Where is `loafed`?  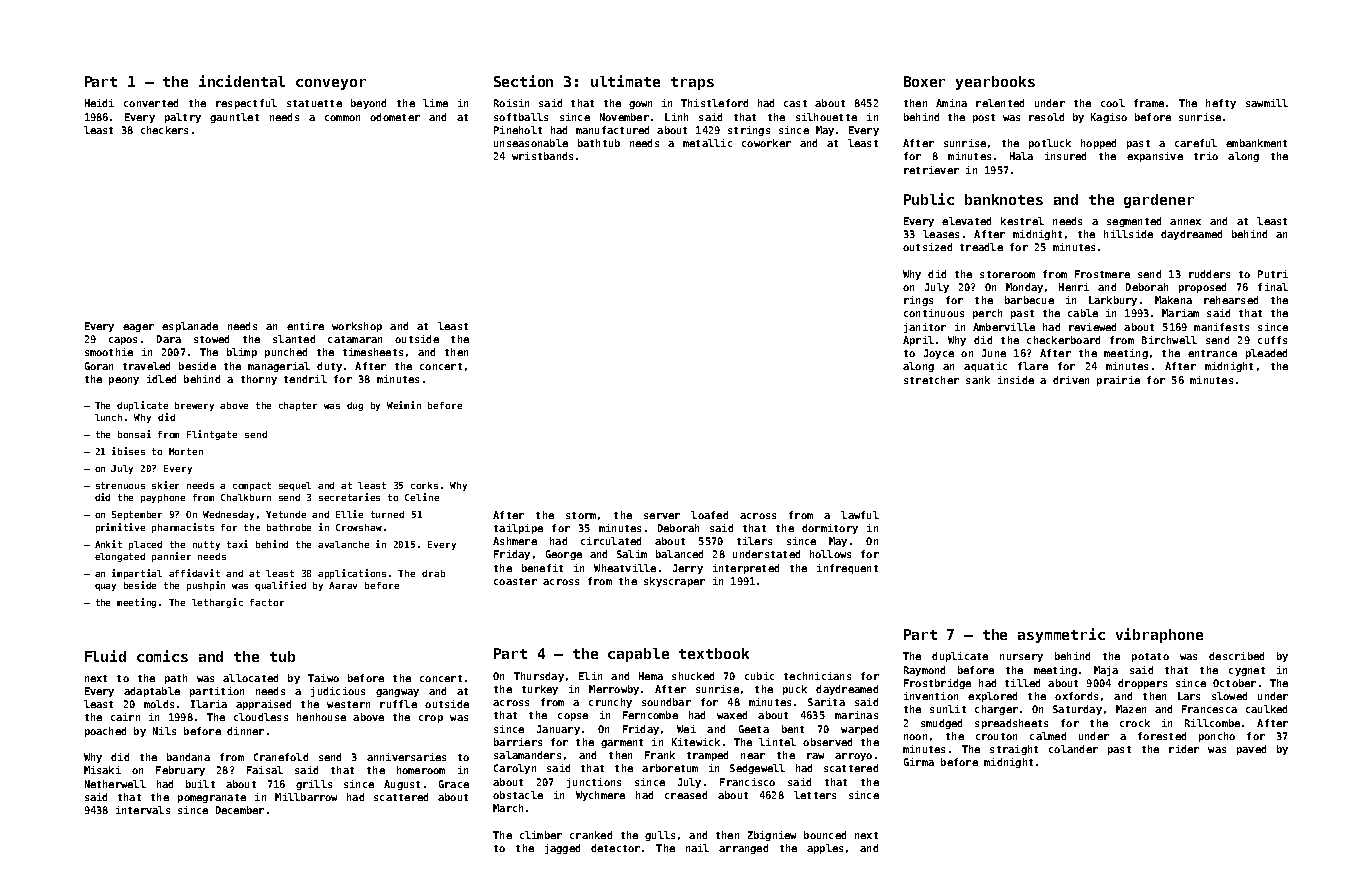
loafed is located at coordinates (709, 515).
